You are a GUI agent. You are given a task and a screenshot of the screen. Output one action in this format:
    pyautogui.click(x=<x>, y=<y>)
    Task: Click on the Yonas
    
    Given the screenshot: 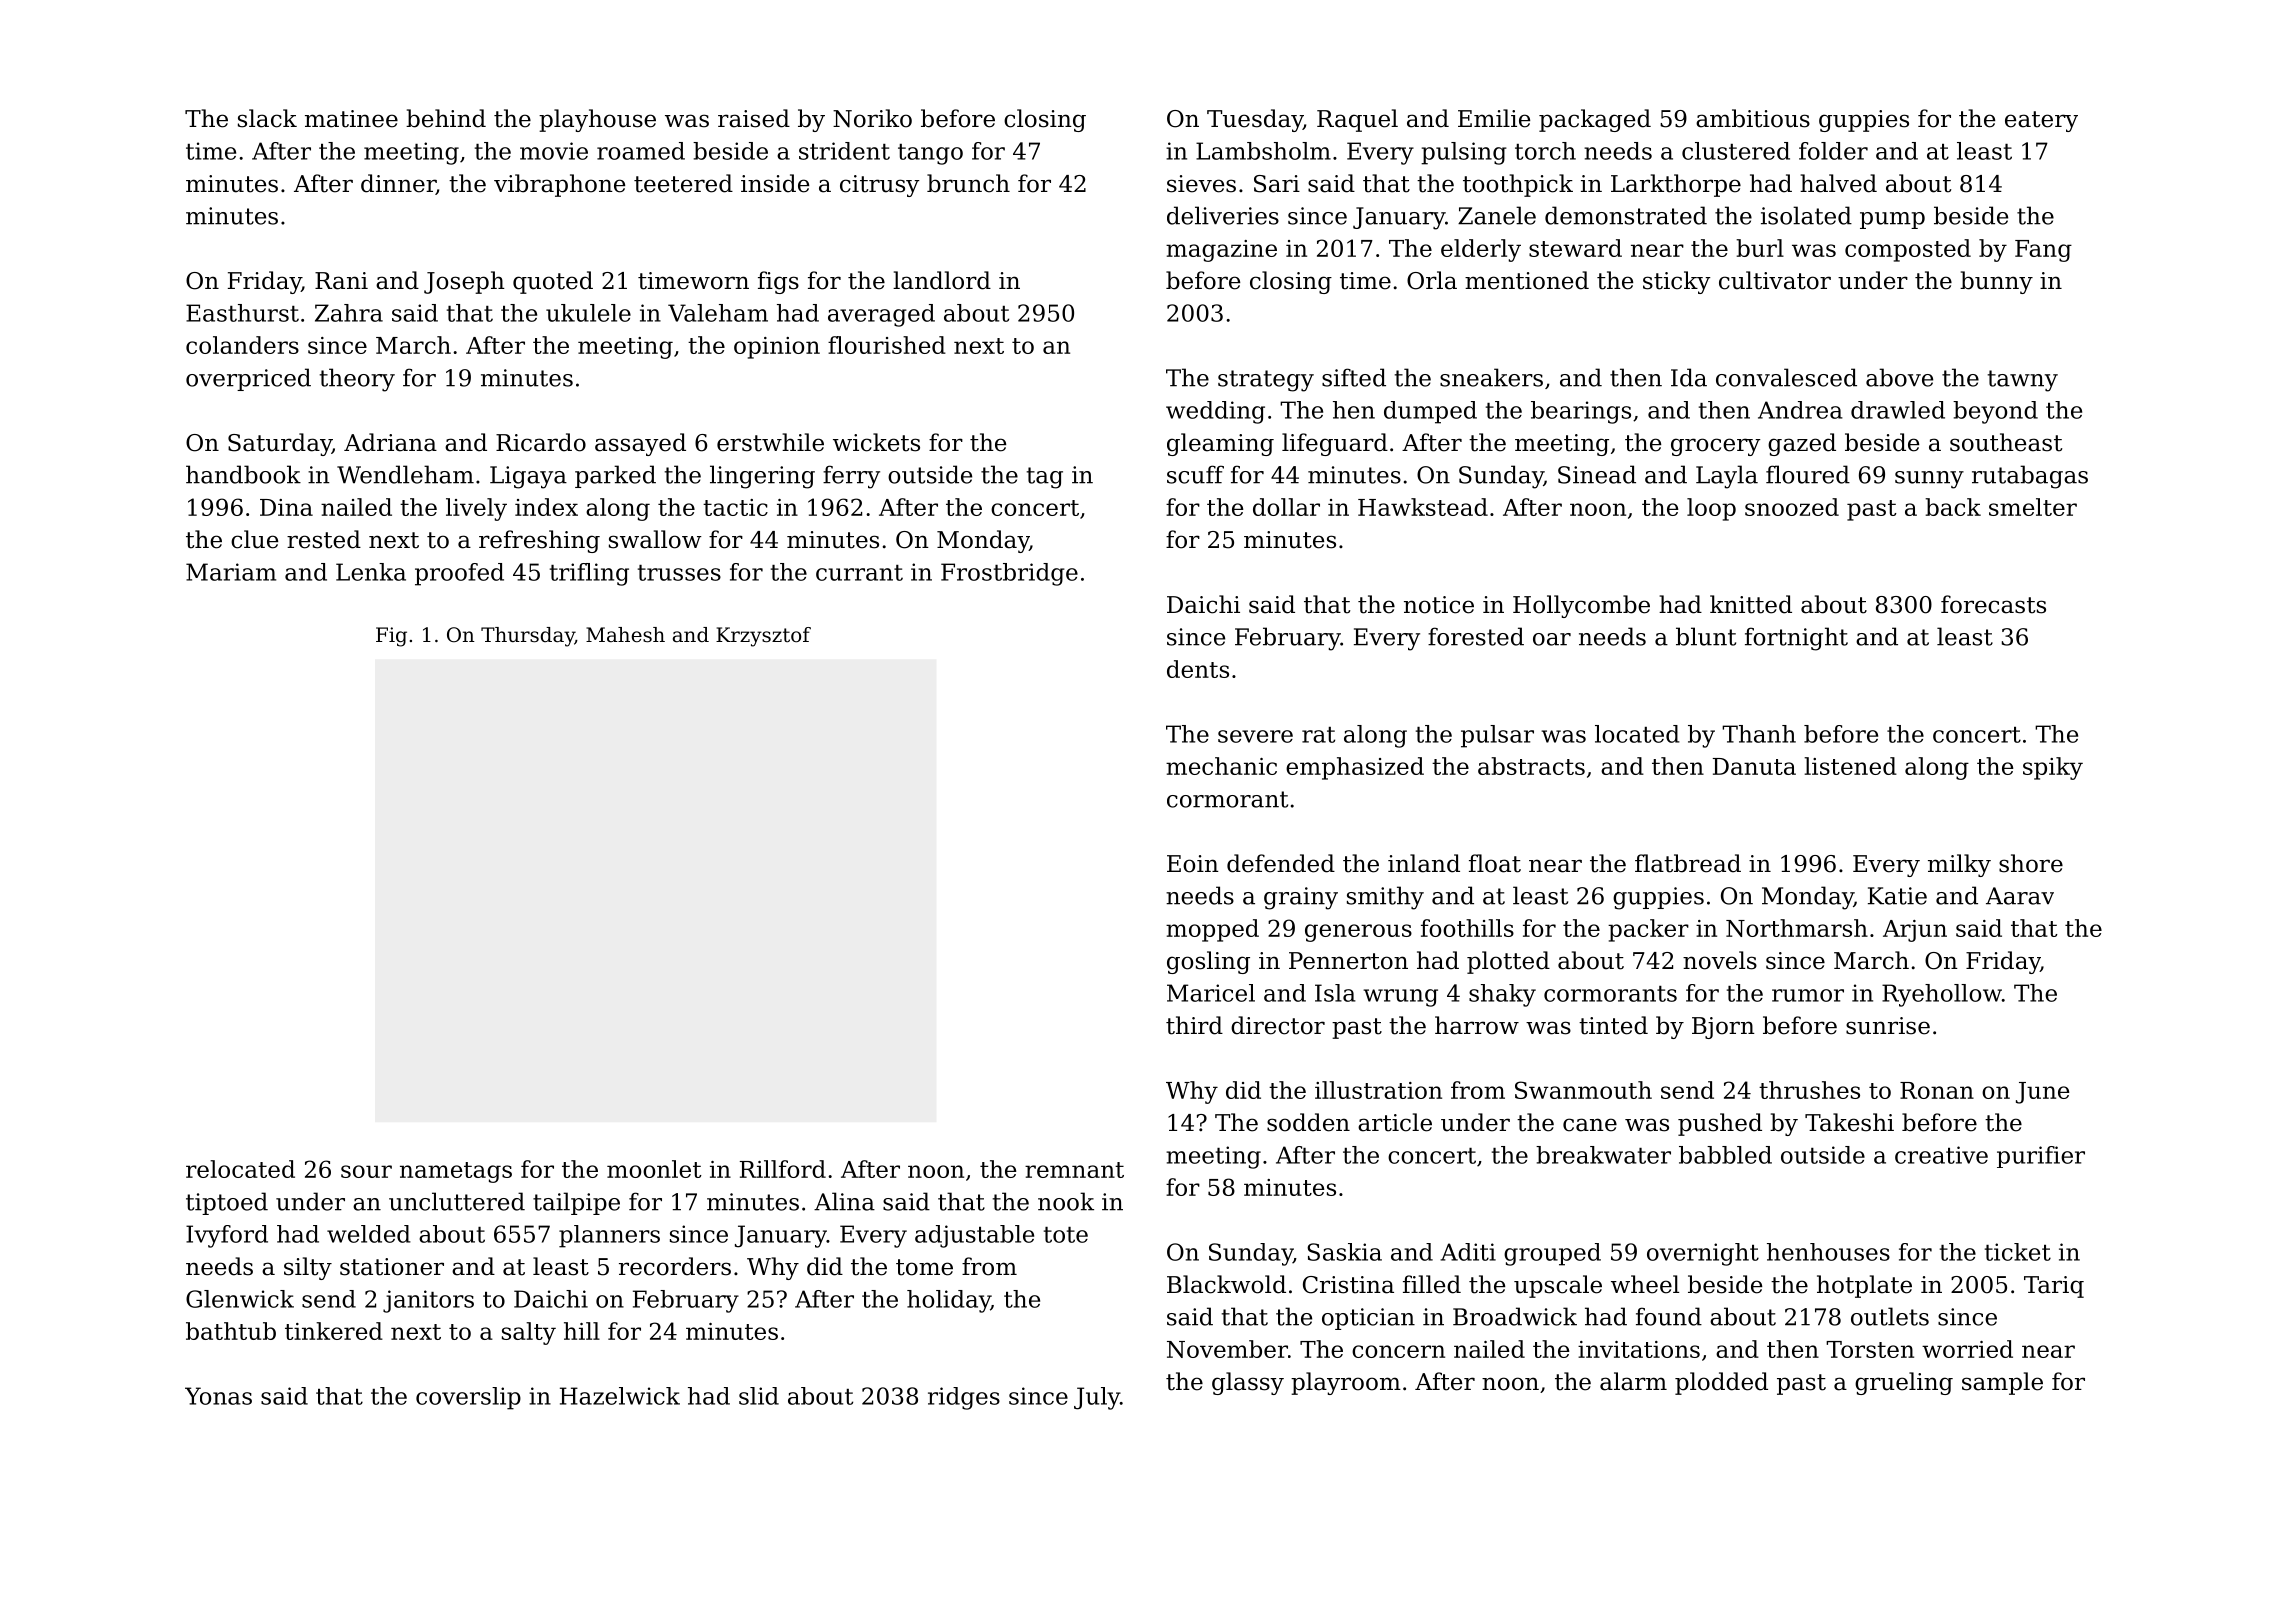 What is the action you would take?
    pyautogui.click(x=218, y=1396)
